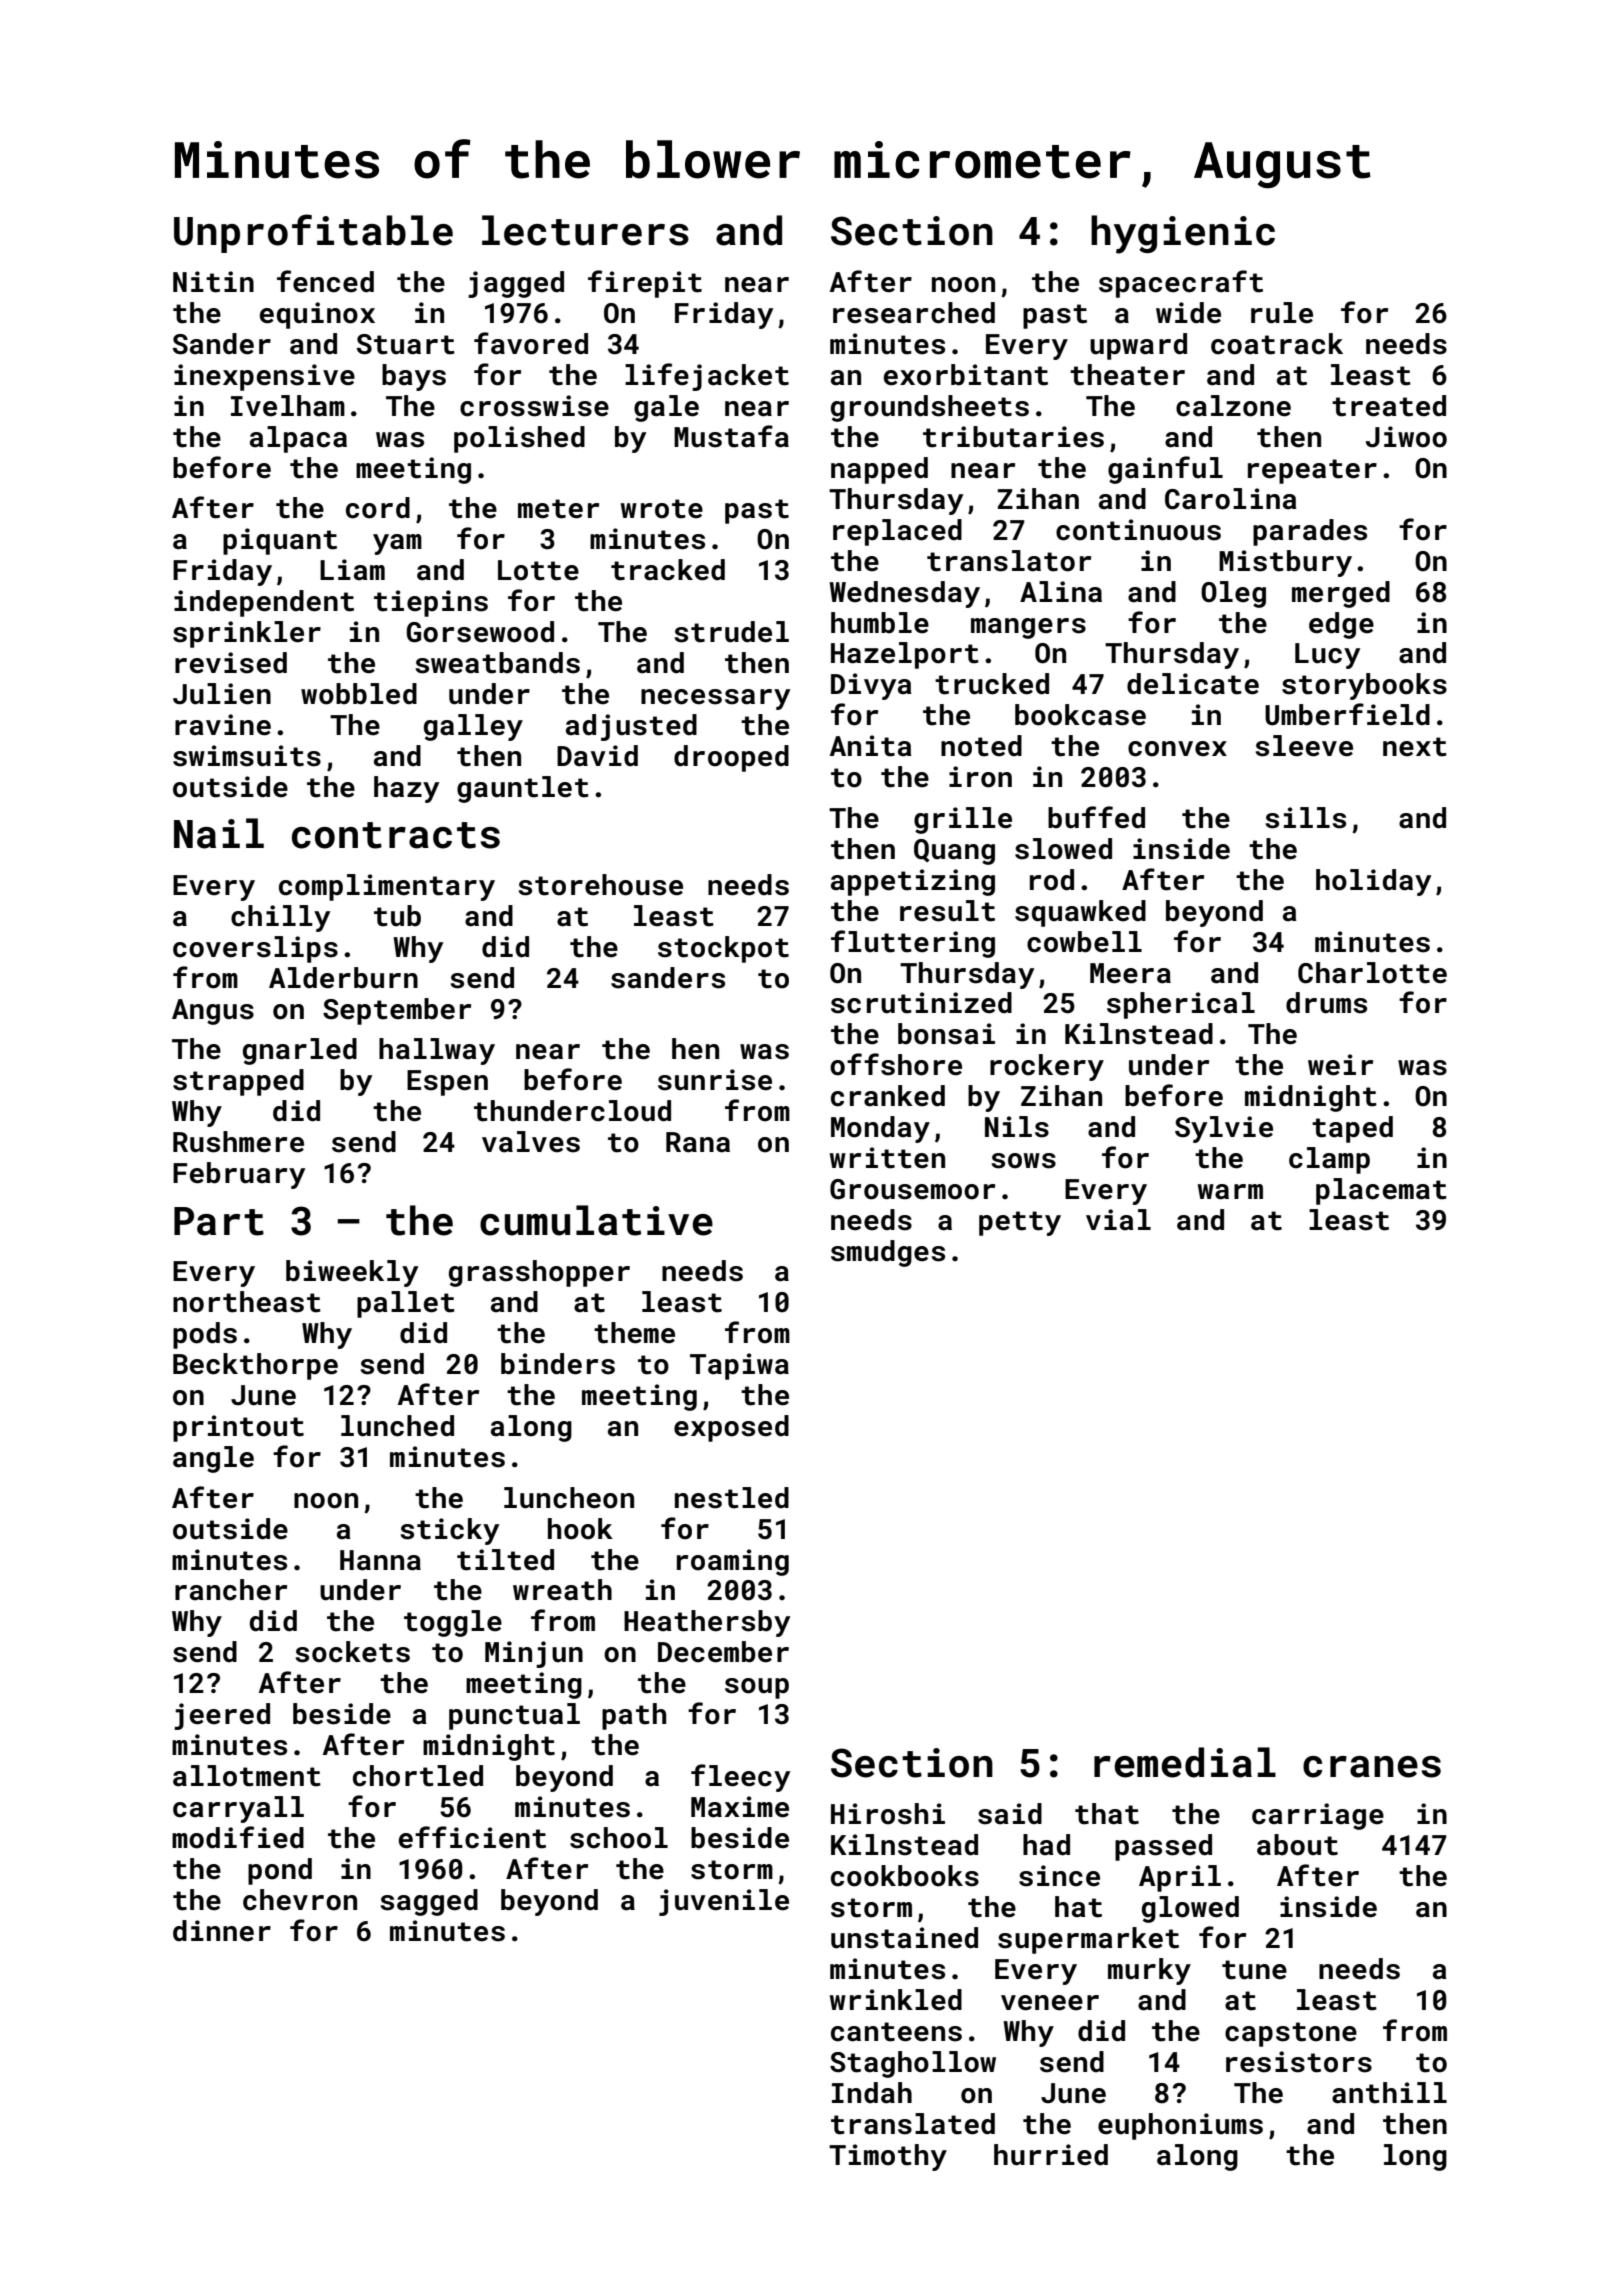  What do you see at coordinates (1088, 1940) in the page?
I see `supermarket` at bounding box center [1088, 1940].
